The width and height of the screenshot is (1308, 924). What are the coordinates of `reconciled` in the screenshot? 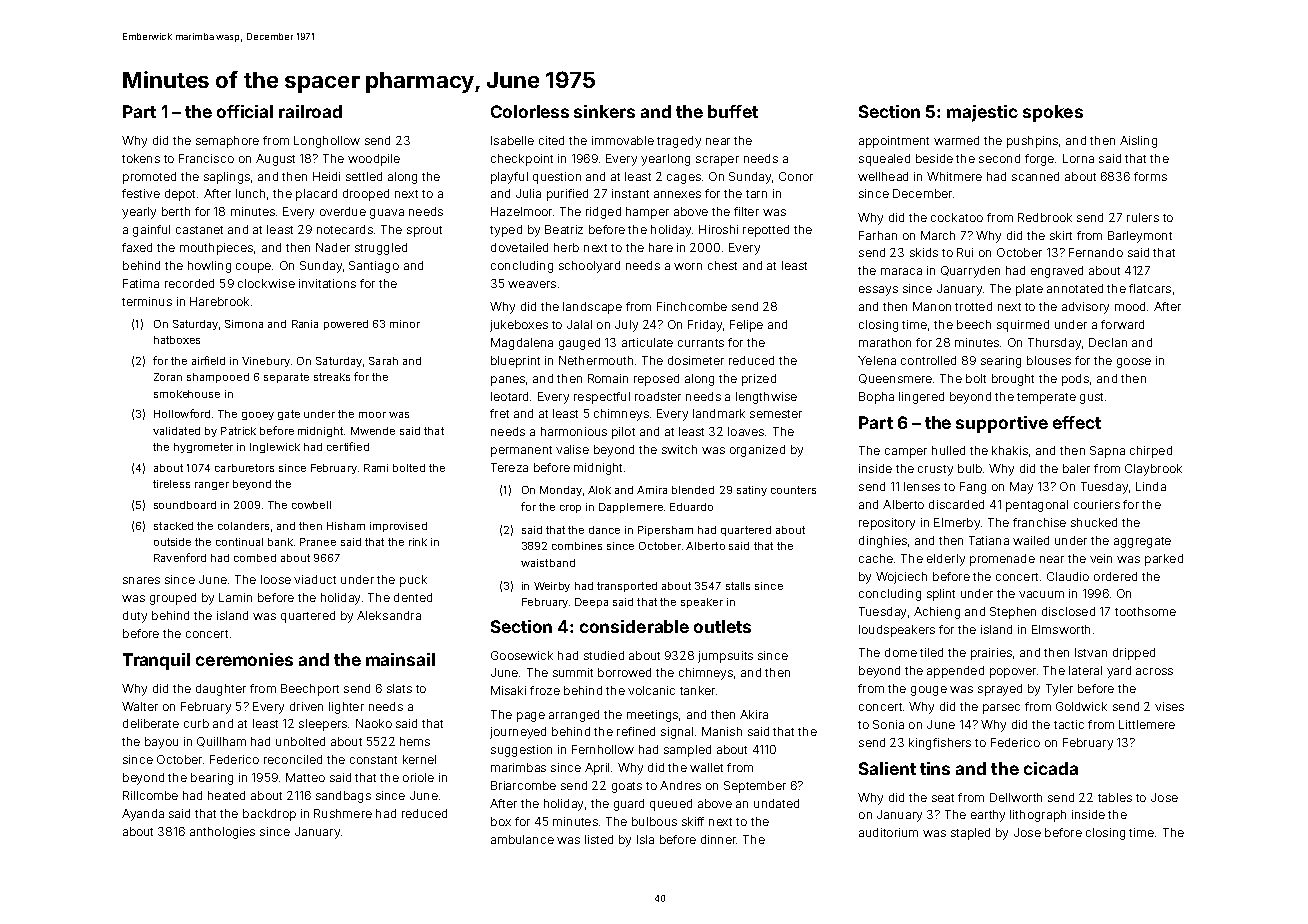 It's located at (293, 759).
